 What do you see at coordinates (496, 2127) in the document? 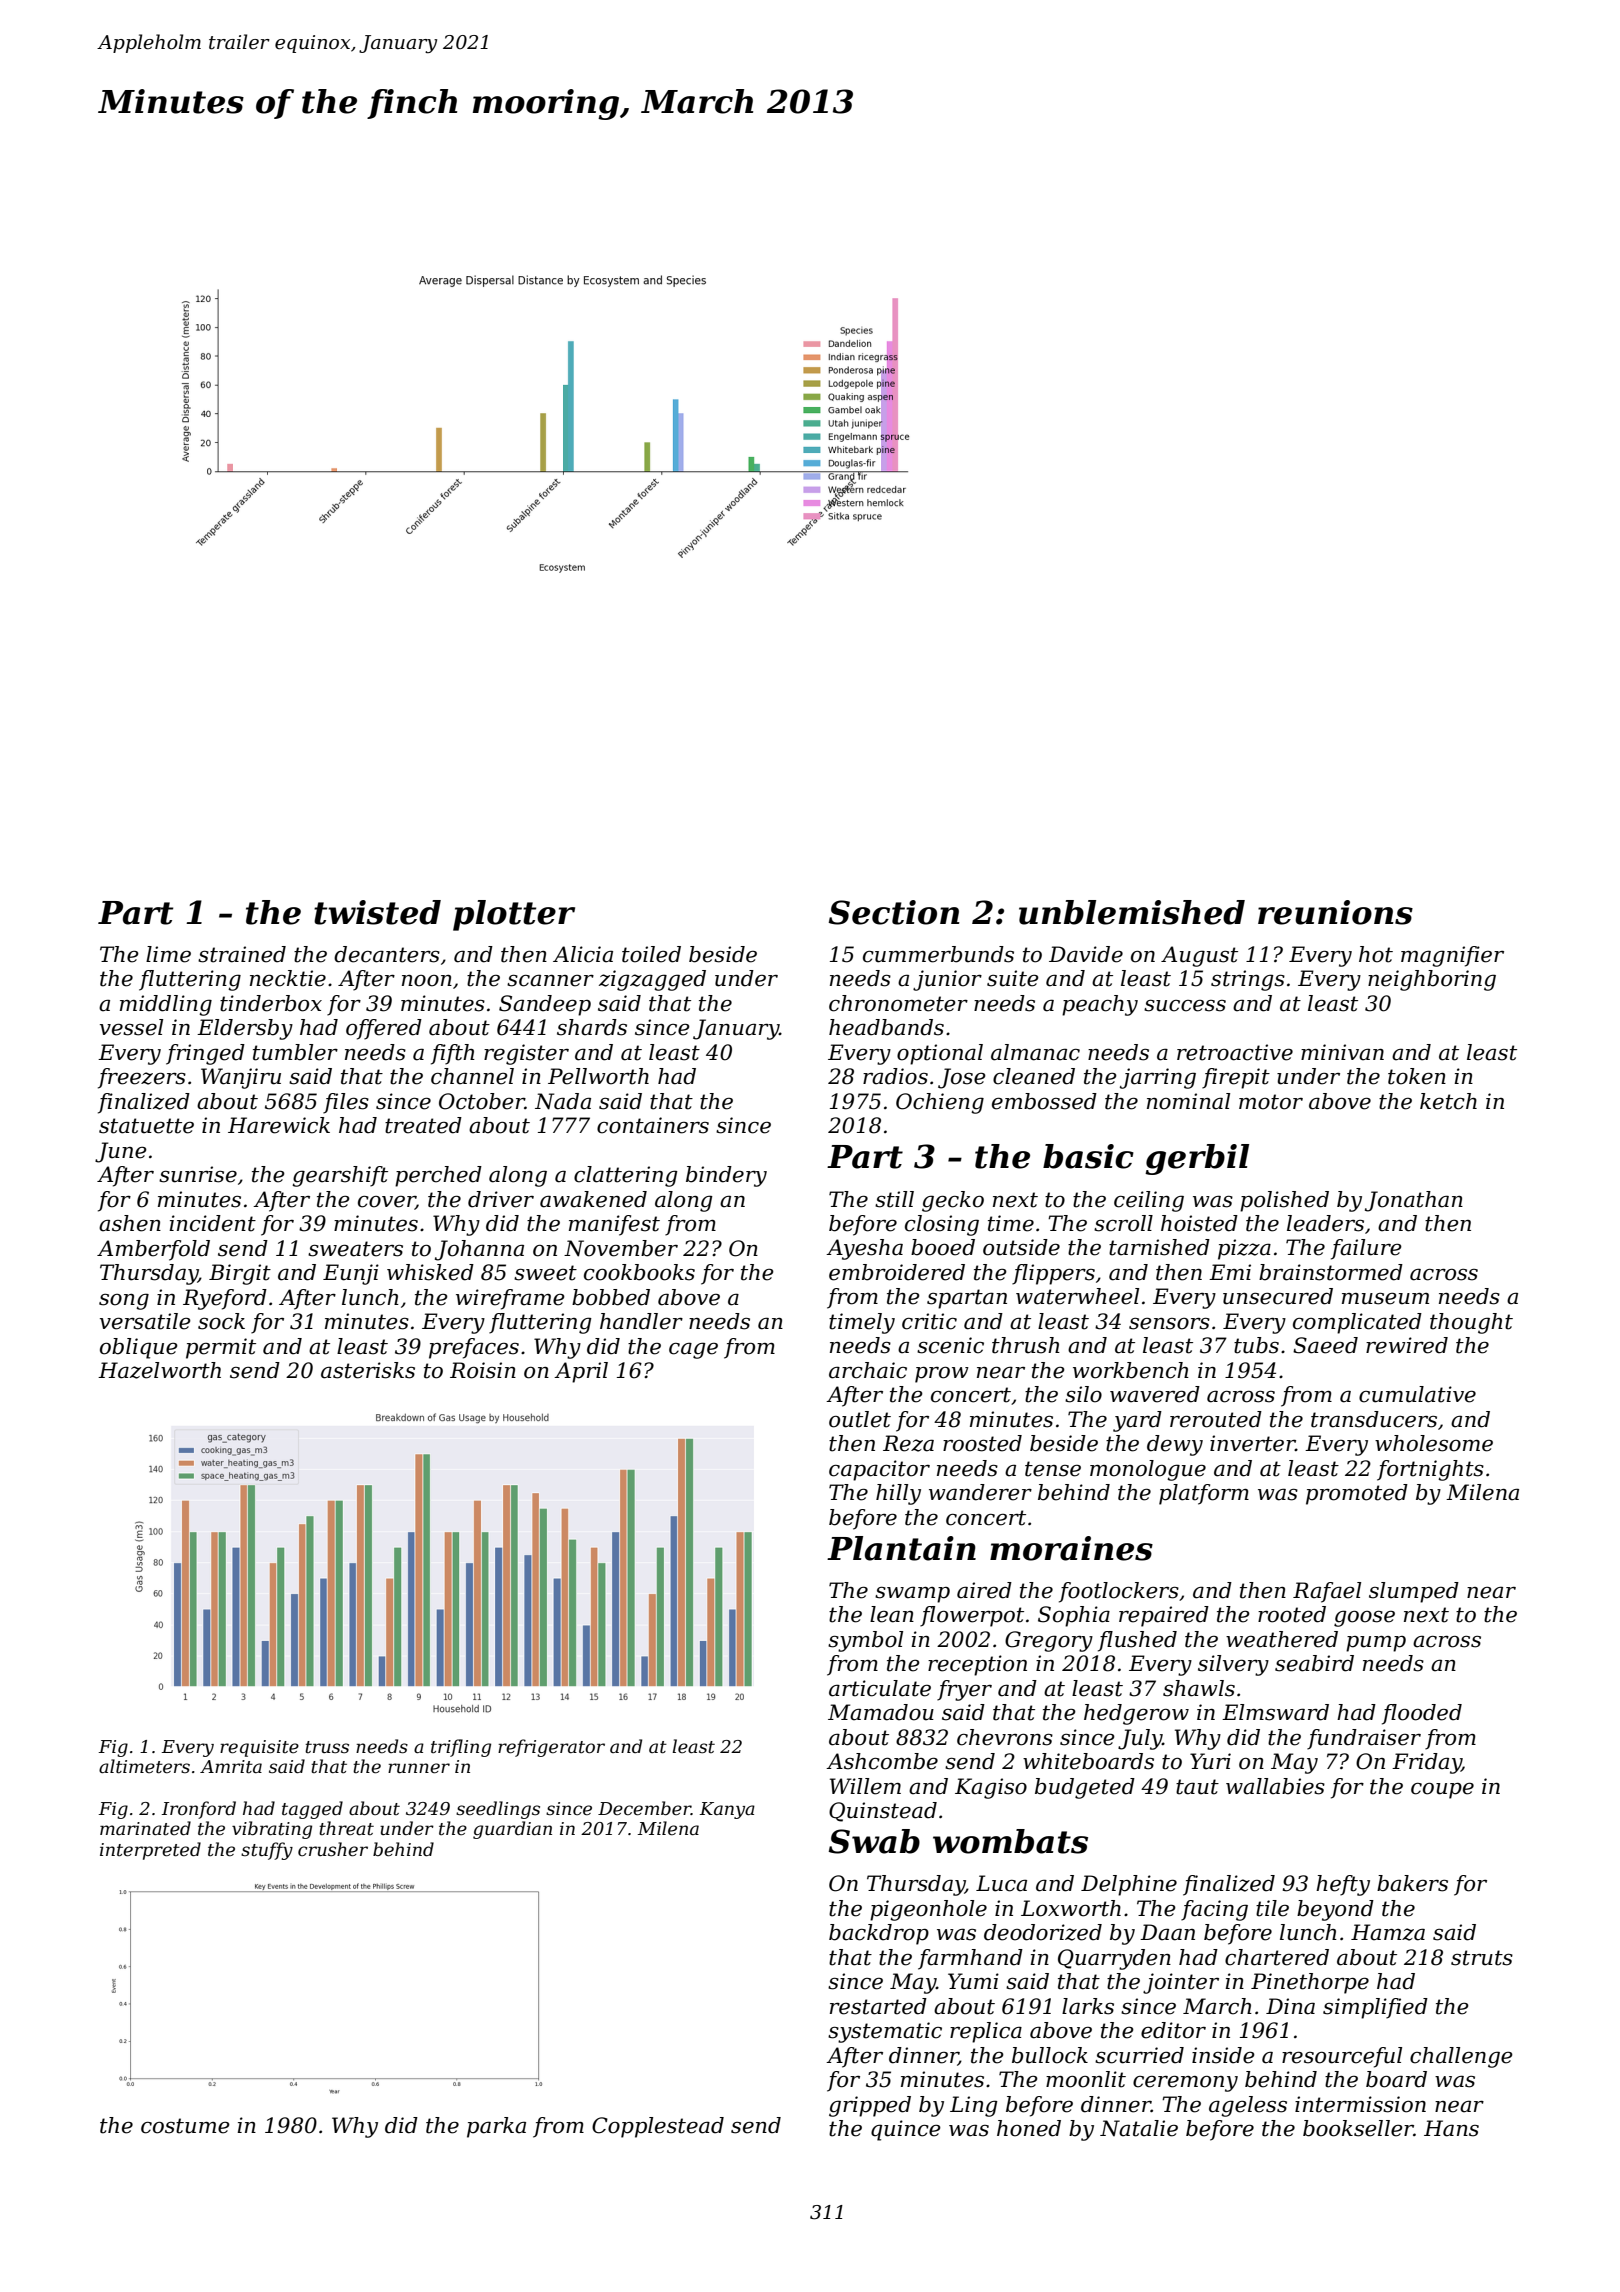
I see `parka` at bounding box center [496, 2127].
